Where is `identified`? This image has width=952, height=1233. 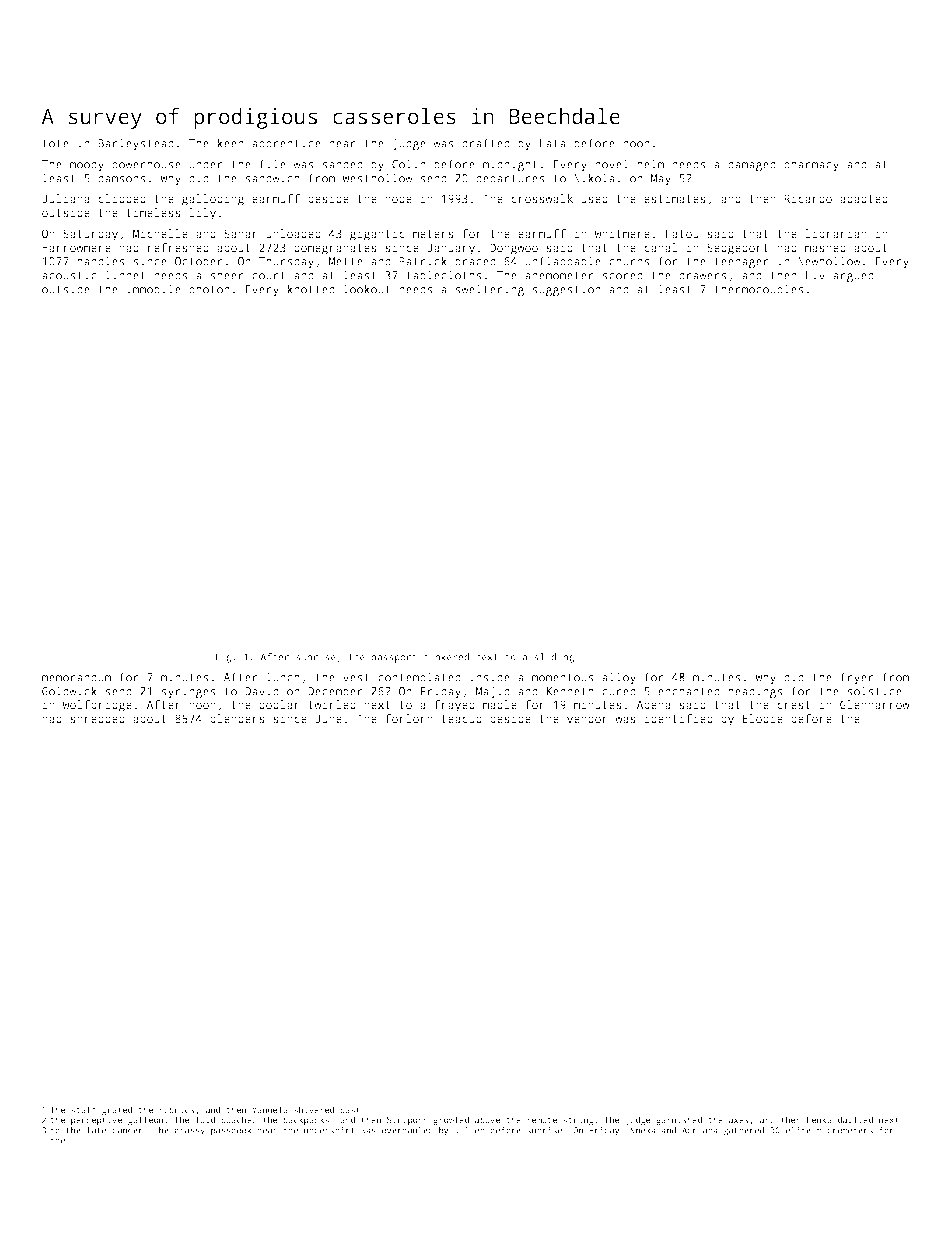 identified is located at coordinates (678, 718).
